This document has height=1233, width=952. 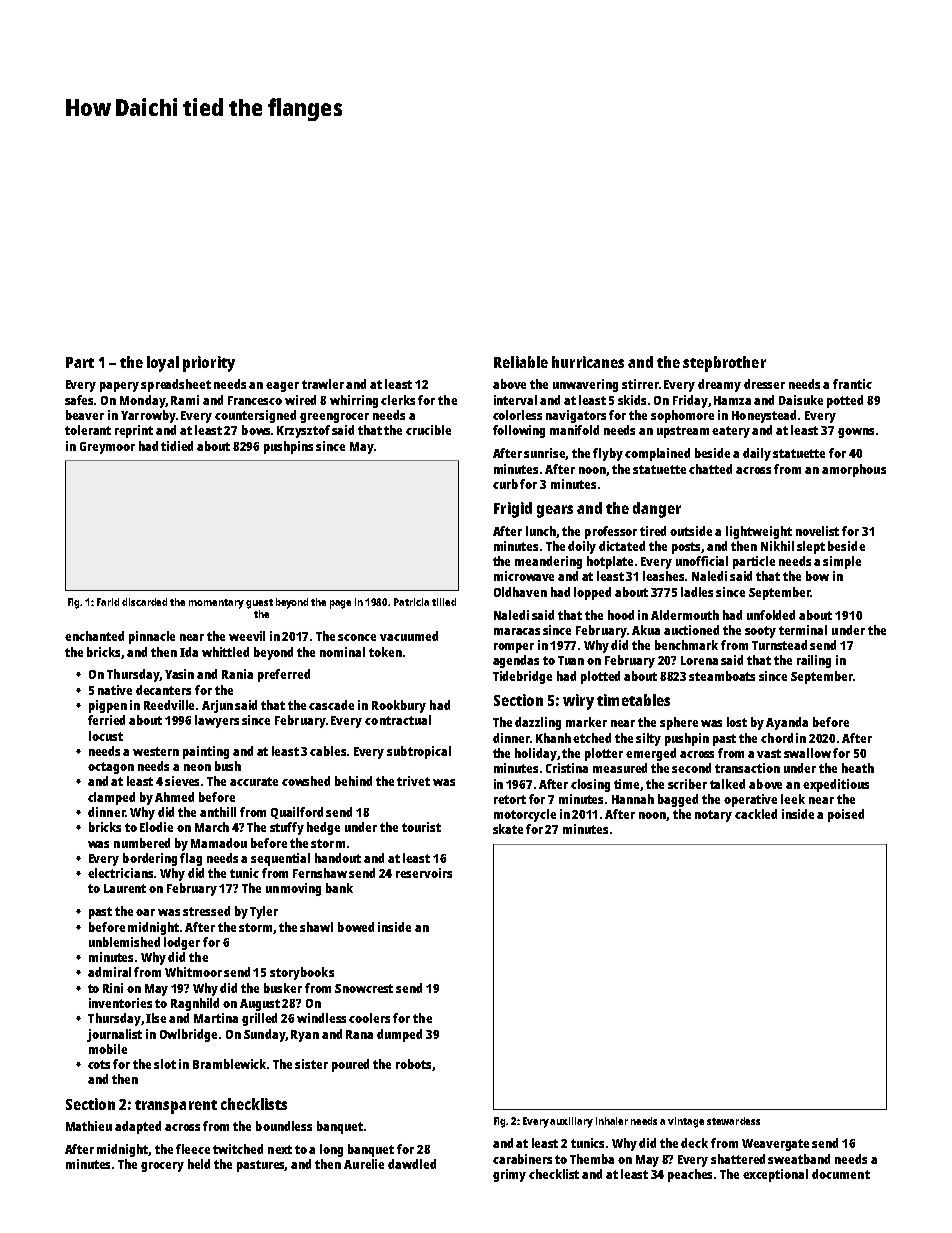 I want to click on Frigid, so click(x=513, y=510).
